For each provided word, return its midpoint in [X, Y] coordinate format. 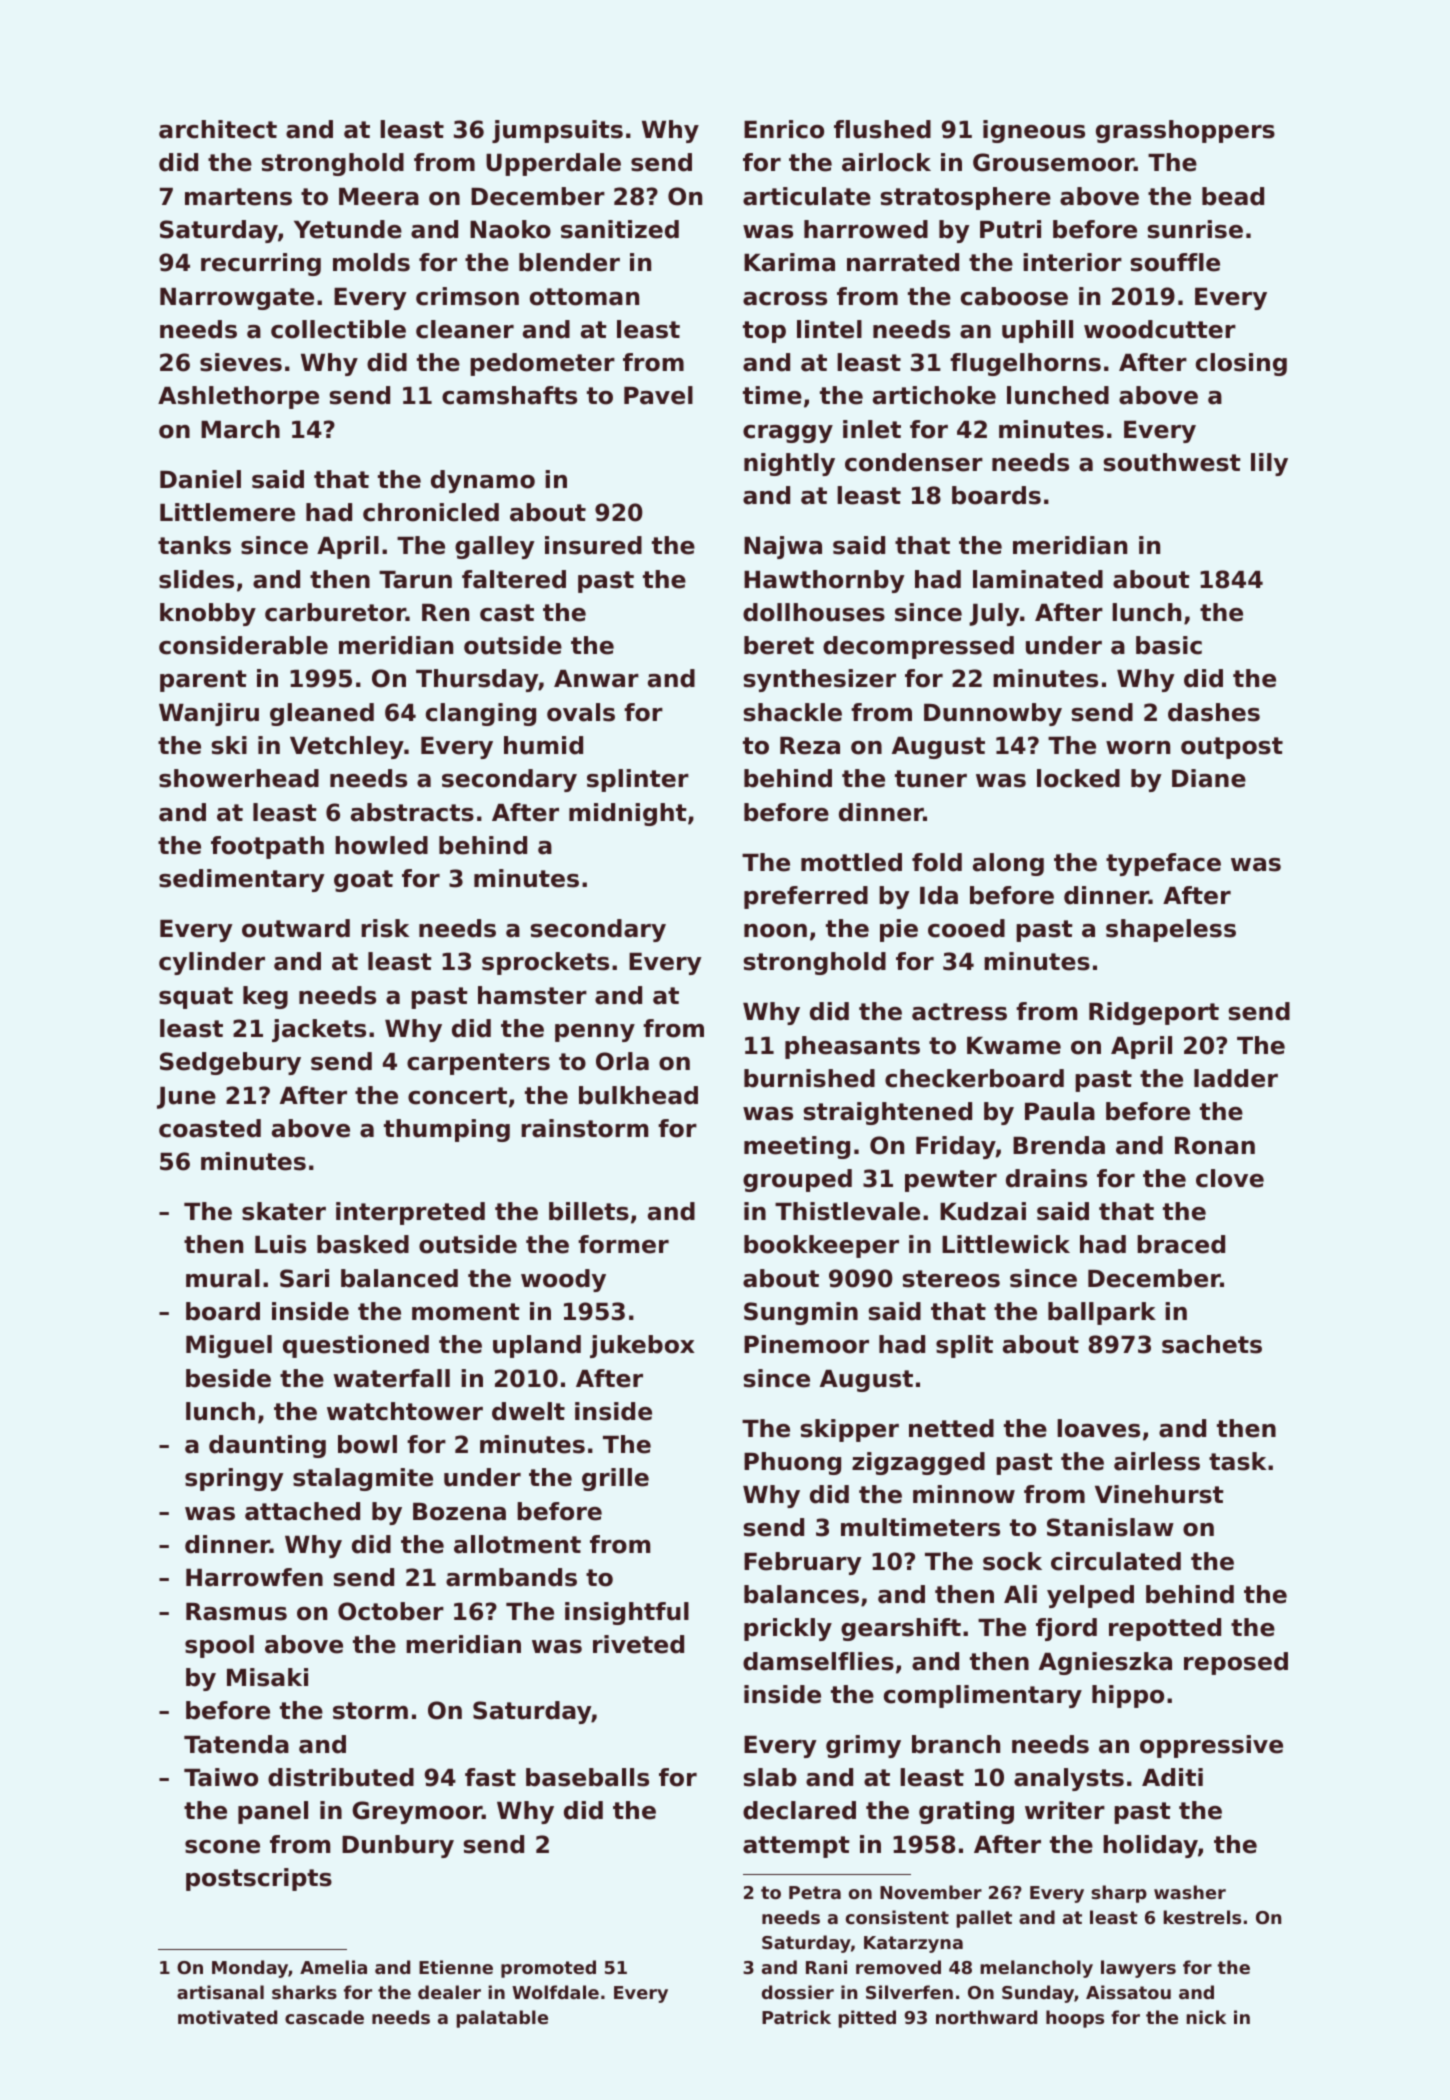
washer [1190, 1892]
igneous [1034, 131]
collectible [338, 329]
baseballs [587, 1777]
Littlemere [227, 512]
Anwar [596, 679]
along [1008, 864]
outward [296, 928]
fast [490, 1777]
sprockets [545, 963]
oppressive [1211, 1746]
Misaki [267, 1677]
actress [959, 1012]
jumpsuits [557, 131]
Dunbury [398, 1846]
